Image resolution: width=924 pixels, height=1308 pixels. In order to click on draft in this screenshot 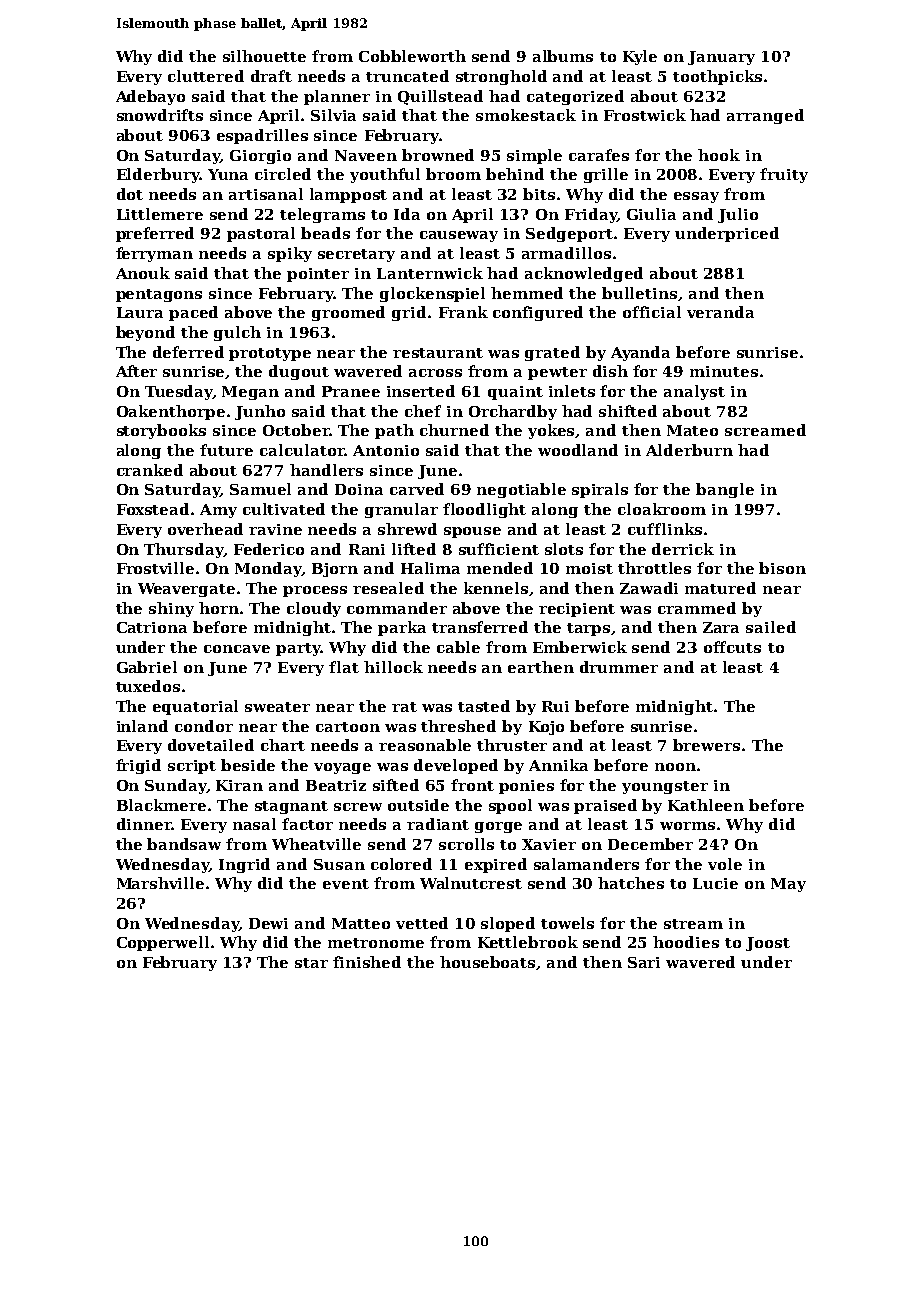, I will do `click(271, 76)`.
